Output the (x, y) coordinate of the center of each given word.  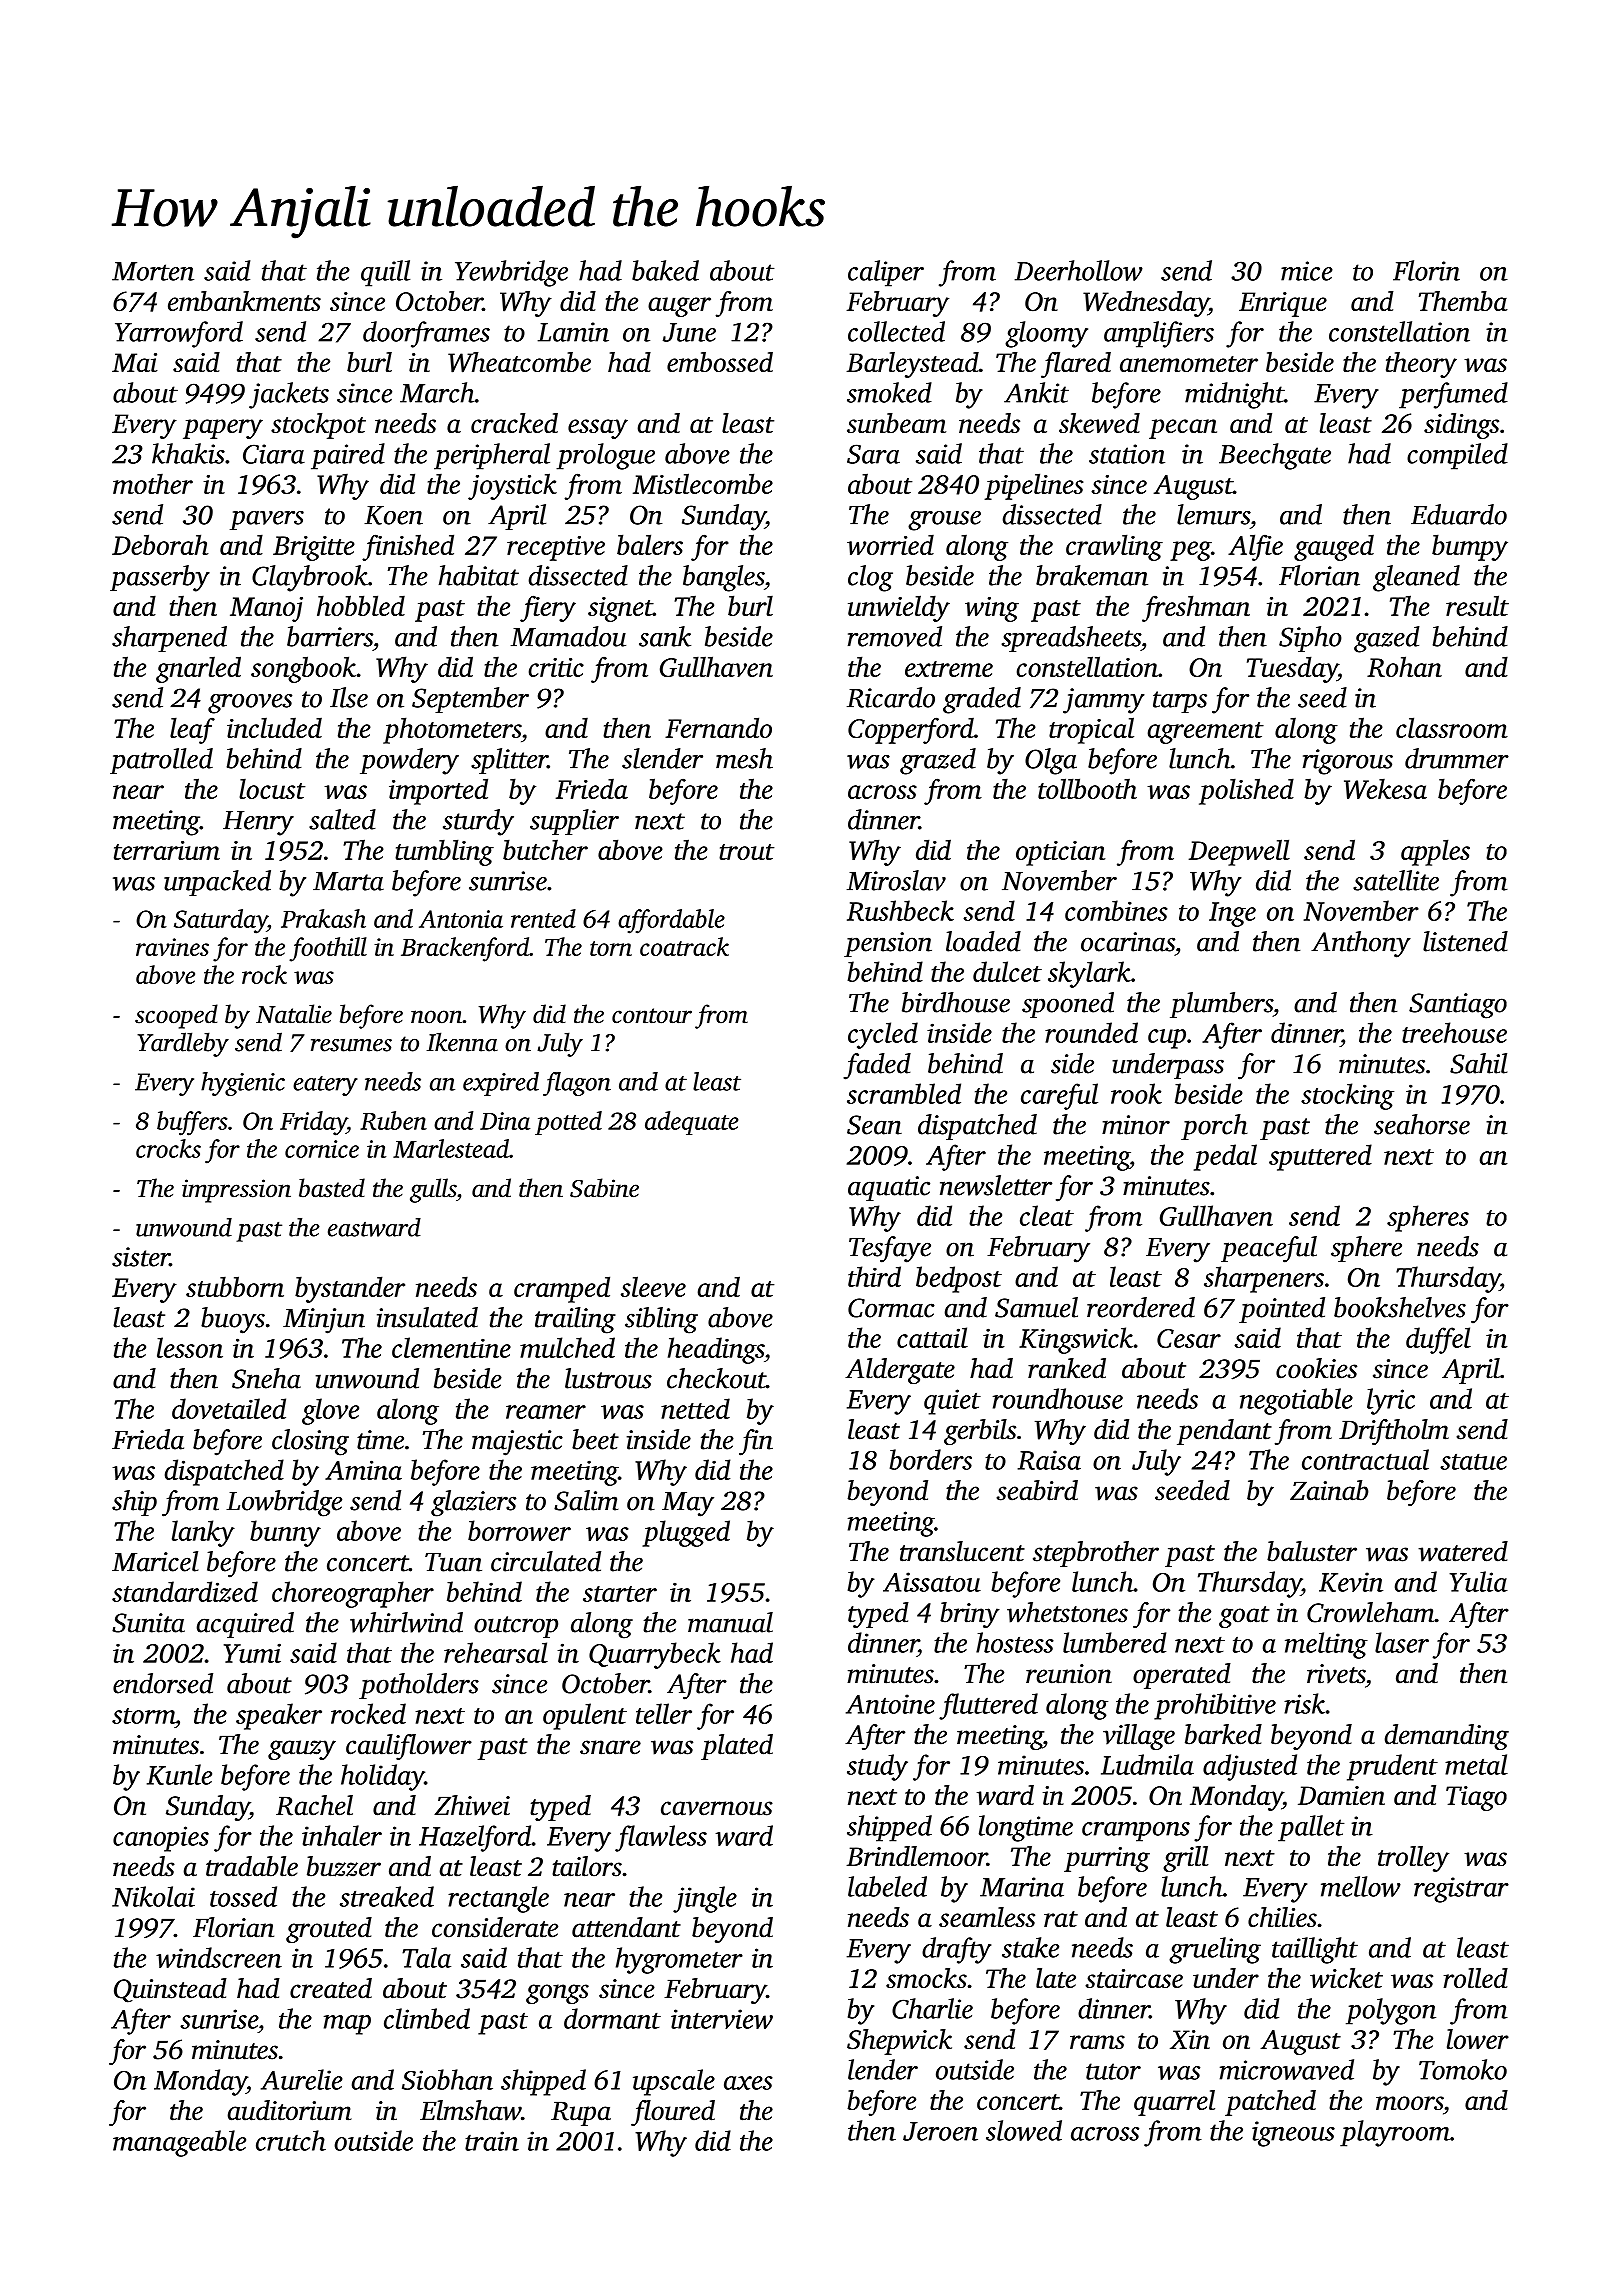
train (492, 2141)
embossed (720, 362)
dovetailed (229, 1408)
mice (1307, 271)
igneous (1293, 2134)
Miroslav (896, 880)
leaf (192, 730)
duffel (1438, 1340)
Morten (153, 271)
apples (1435, 852)
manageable (179, 2143)
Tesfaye (890, 1249)
